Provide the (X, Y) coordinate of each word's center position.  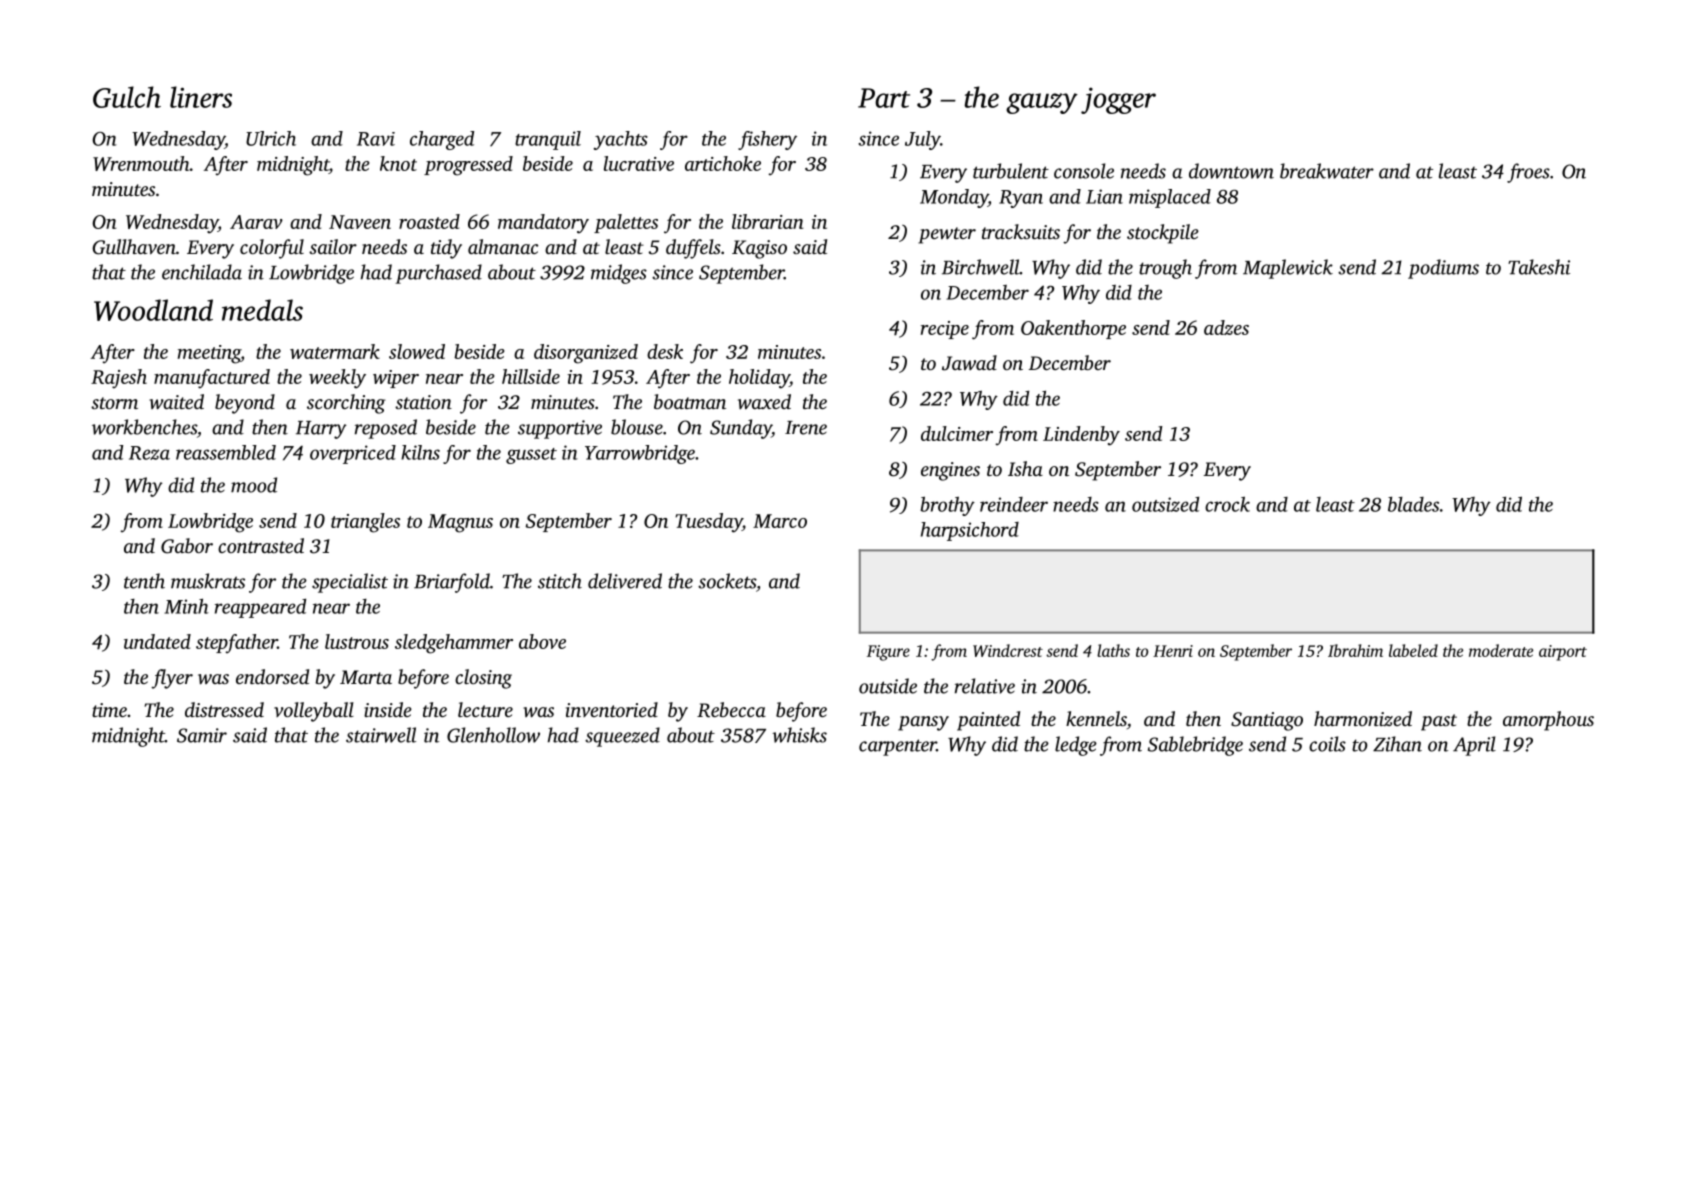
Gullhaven (134, 247)
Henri (1173, 651)
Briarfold (452, 583)
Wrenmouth (141, 163)
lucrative (639, 163)
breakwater (1327, 171)
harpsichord (970, 531)
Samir (202, 735)
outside (888, 686)
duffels (693, 249)
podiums (1443, 269)
